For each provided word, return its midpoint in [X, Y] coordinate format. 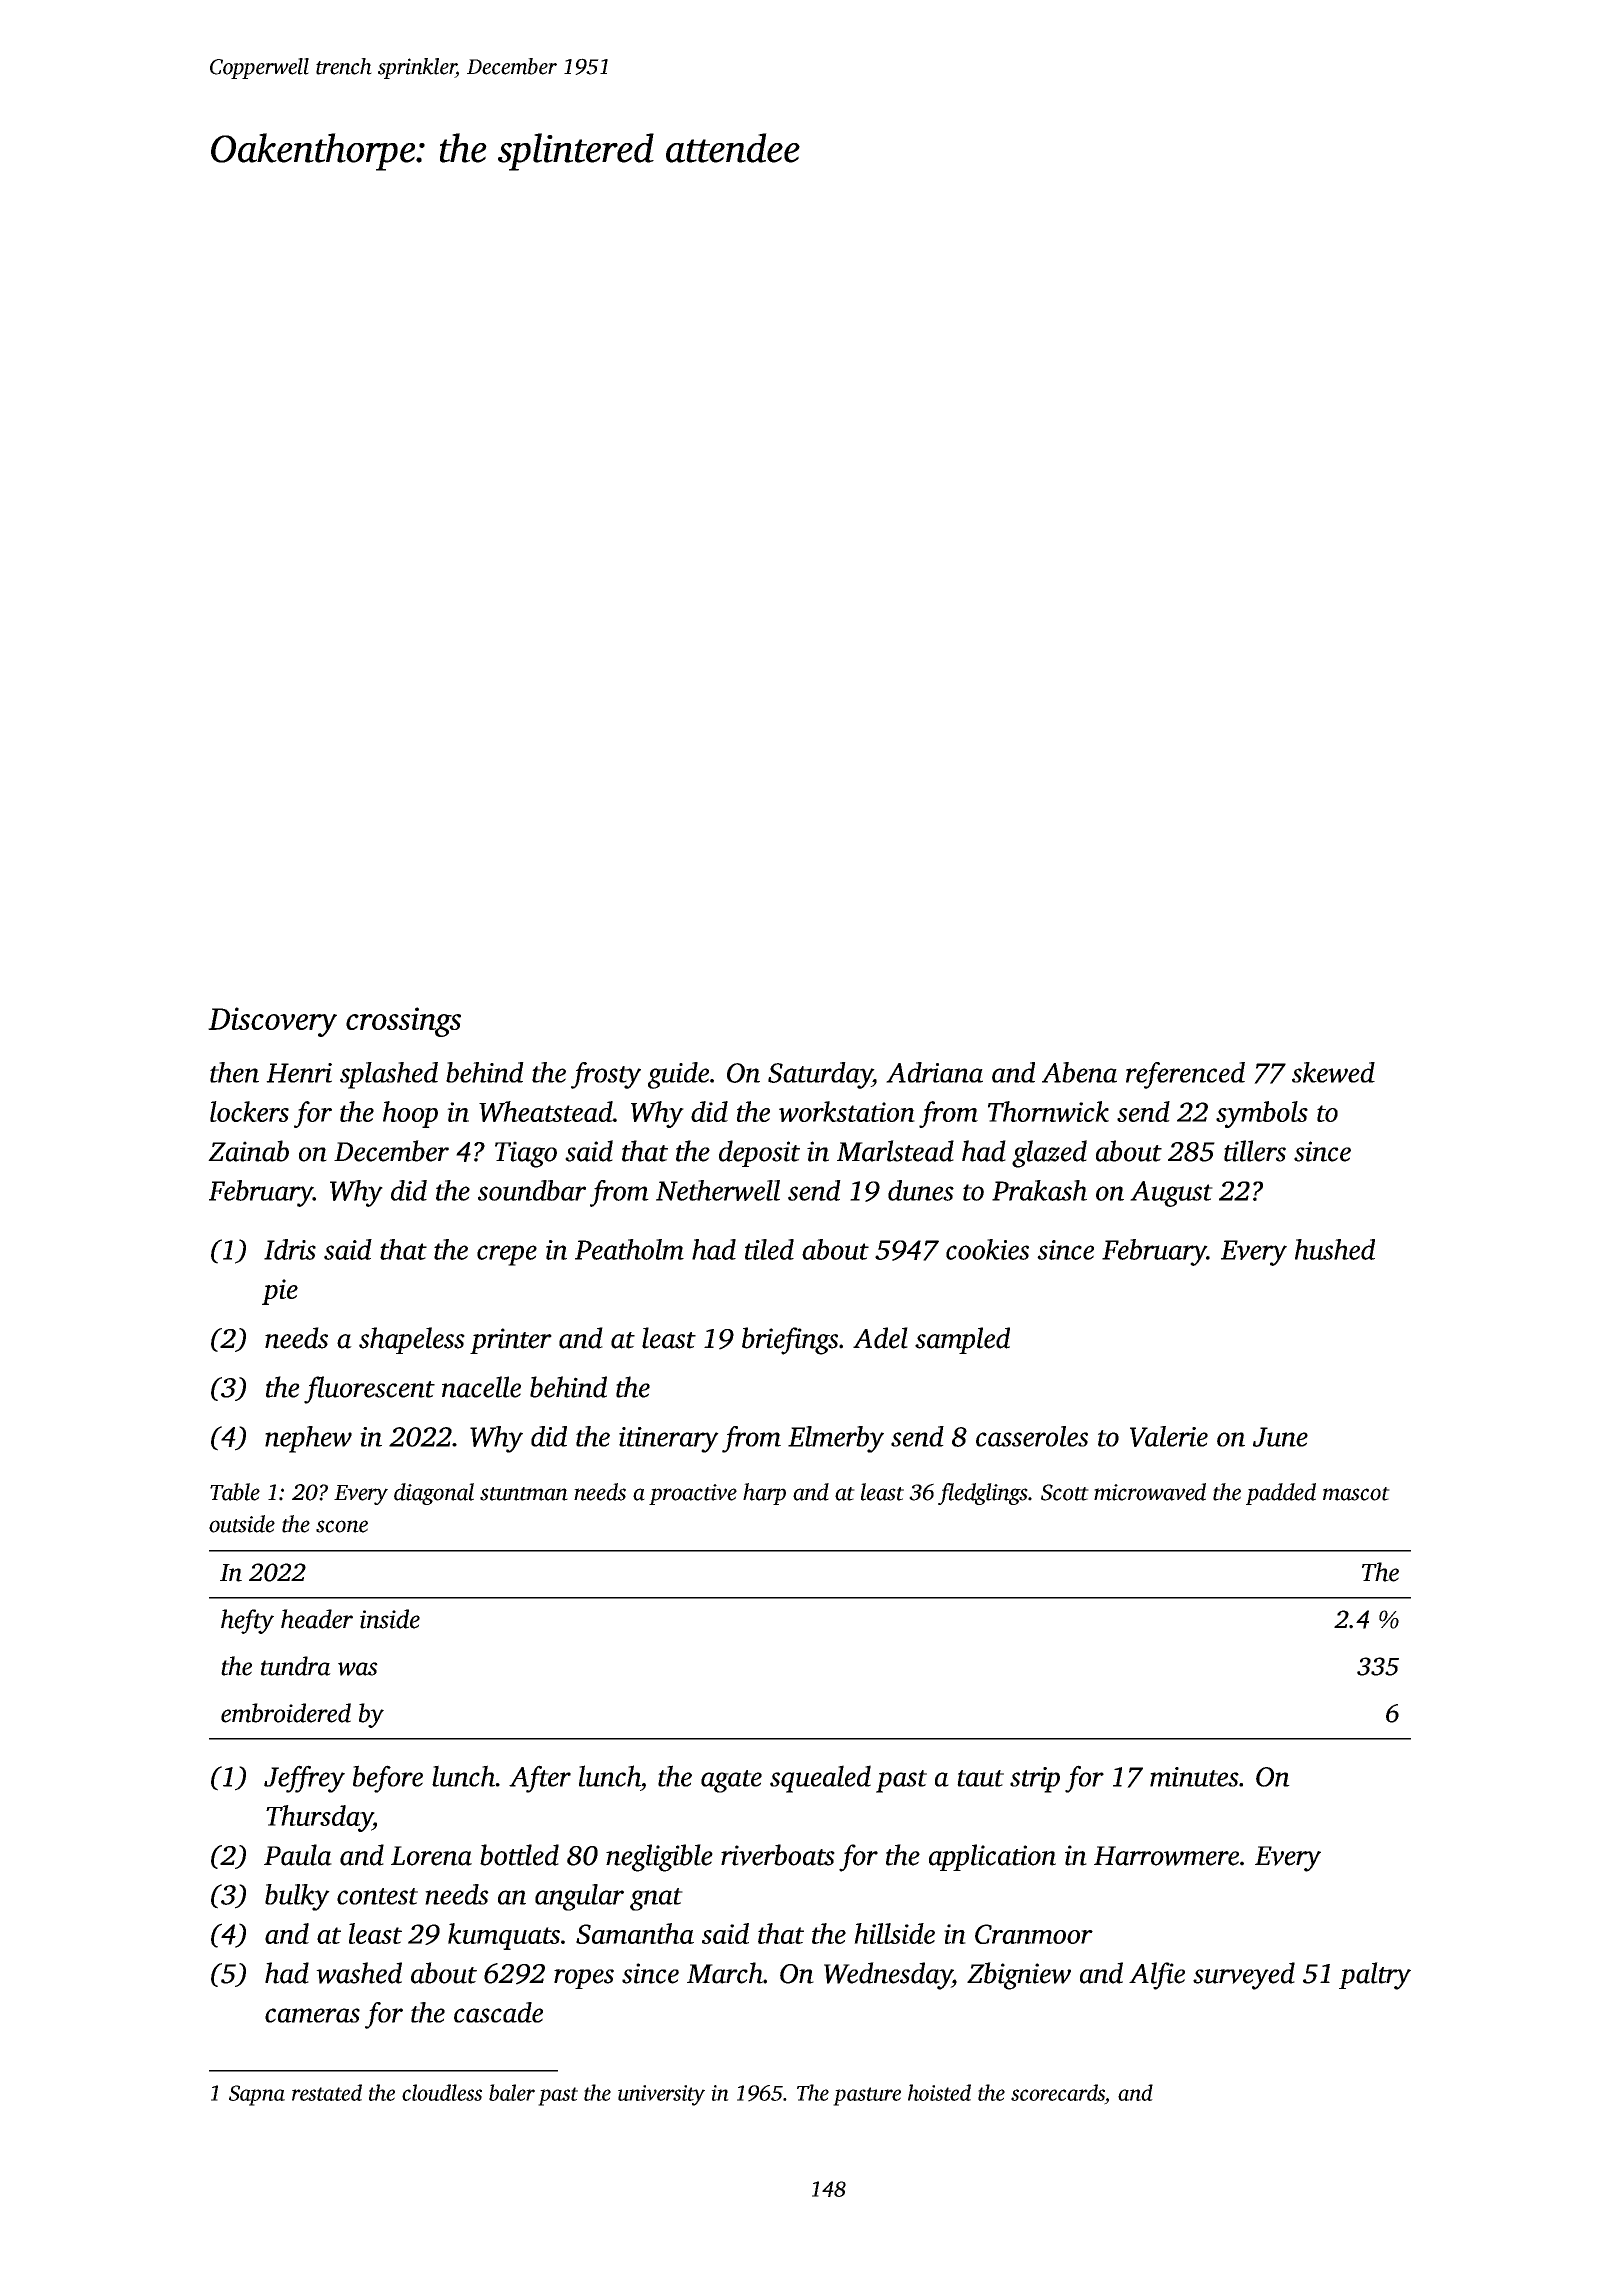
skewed [1333, 1072]
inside [390, 1619]
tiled [769, 1249]
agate [731, 1781]
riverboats [778, 1855]
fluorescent [369, 1390]
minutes [1194, 1777]
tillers [1255, 1151]
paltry [1375, 1976]
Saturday [820, 1075]
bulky [297, 1897]
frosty [606, 1075]
